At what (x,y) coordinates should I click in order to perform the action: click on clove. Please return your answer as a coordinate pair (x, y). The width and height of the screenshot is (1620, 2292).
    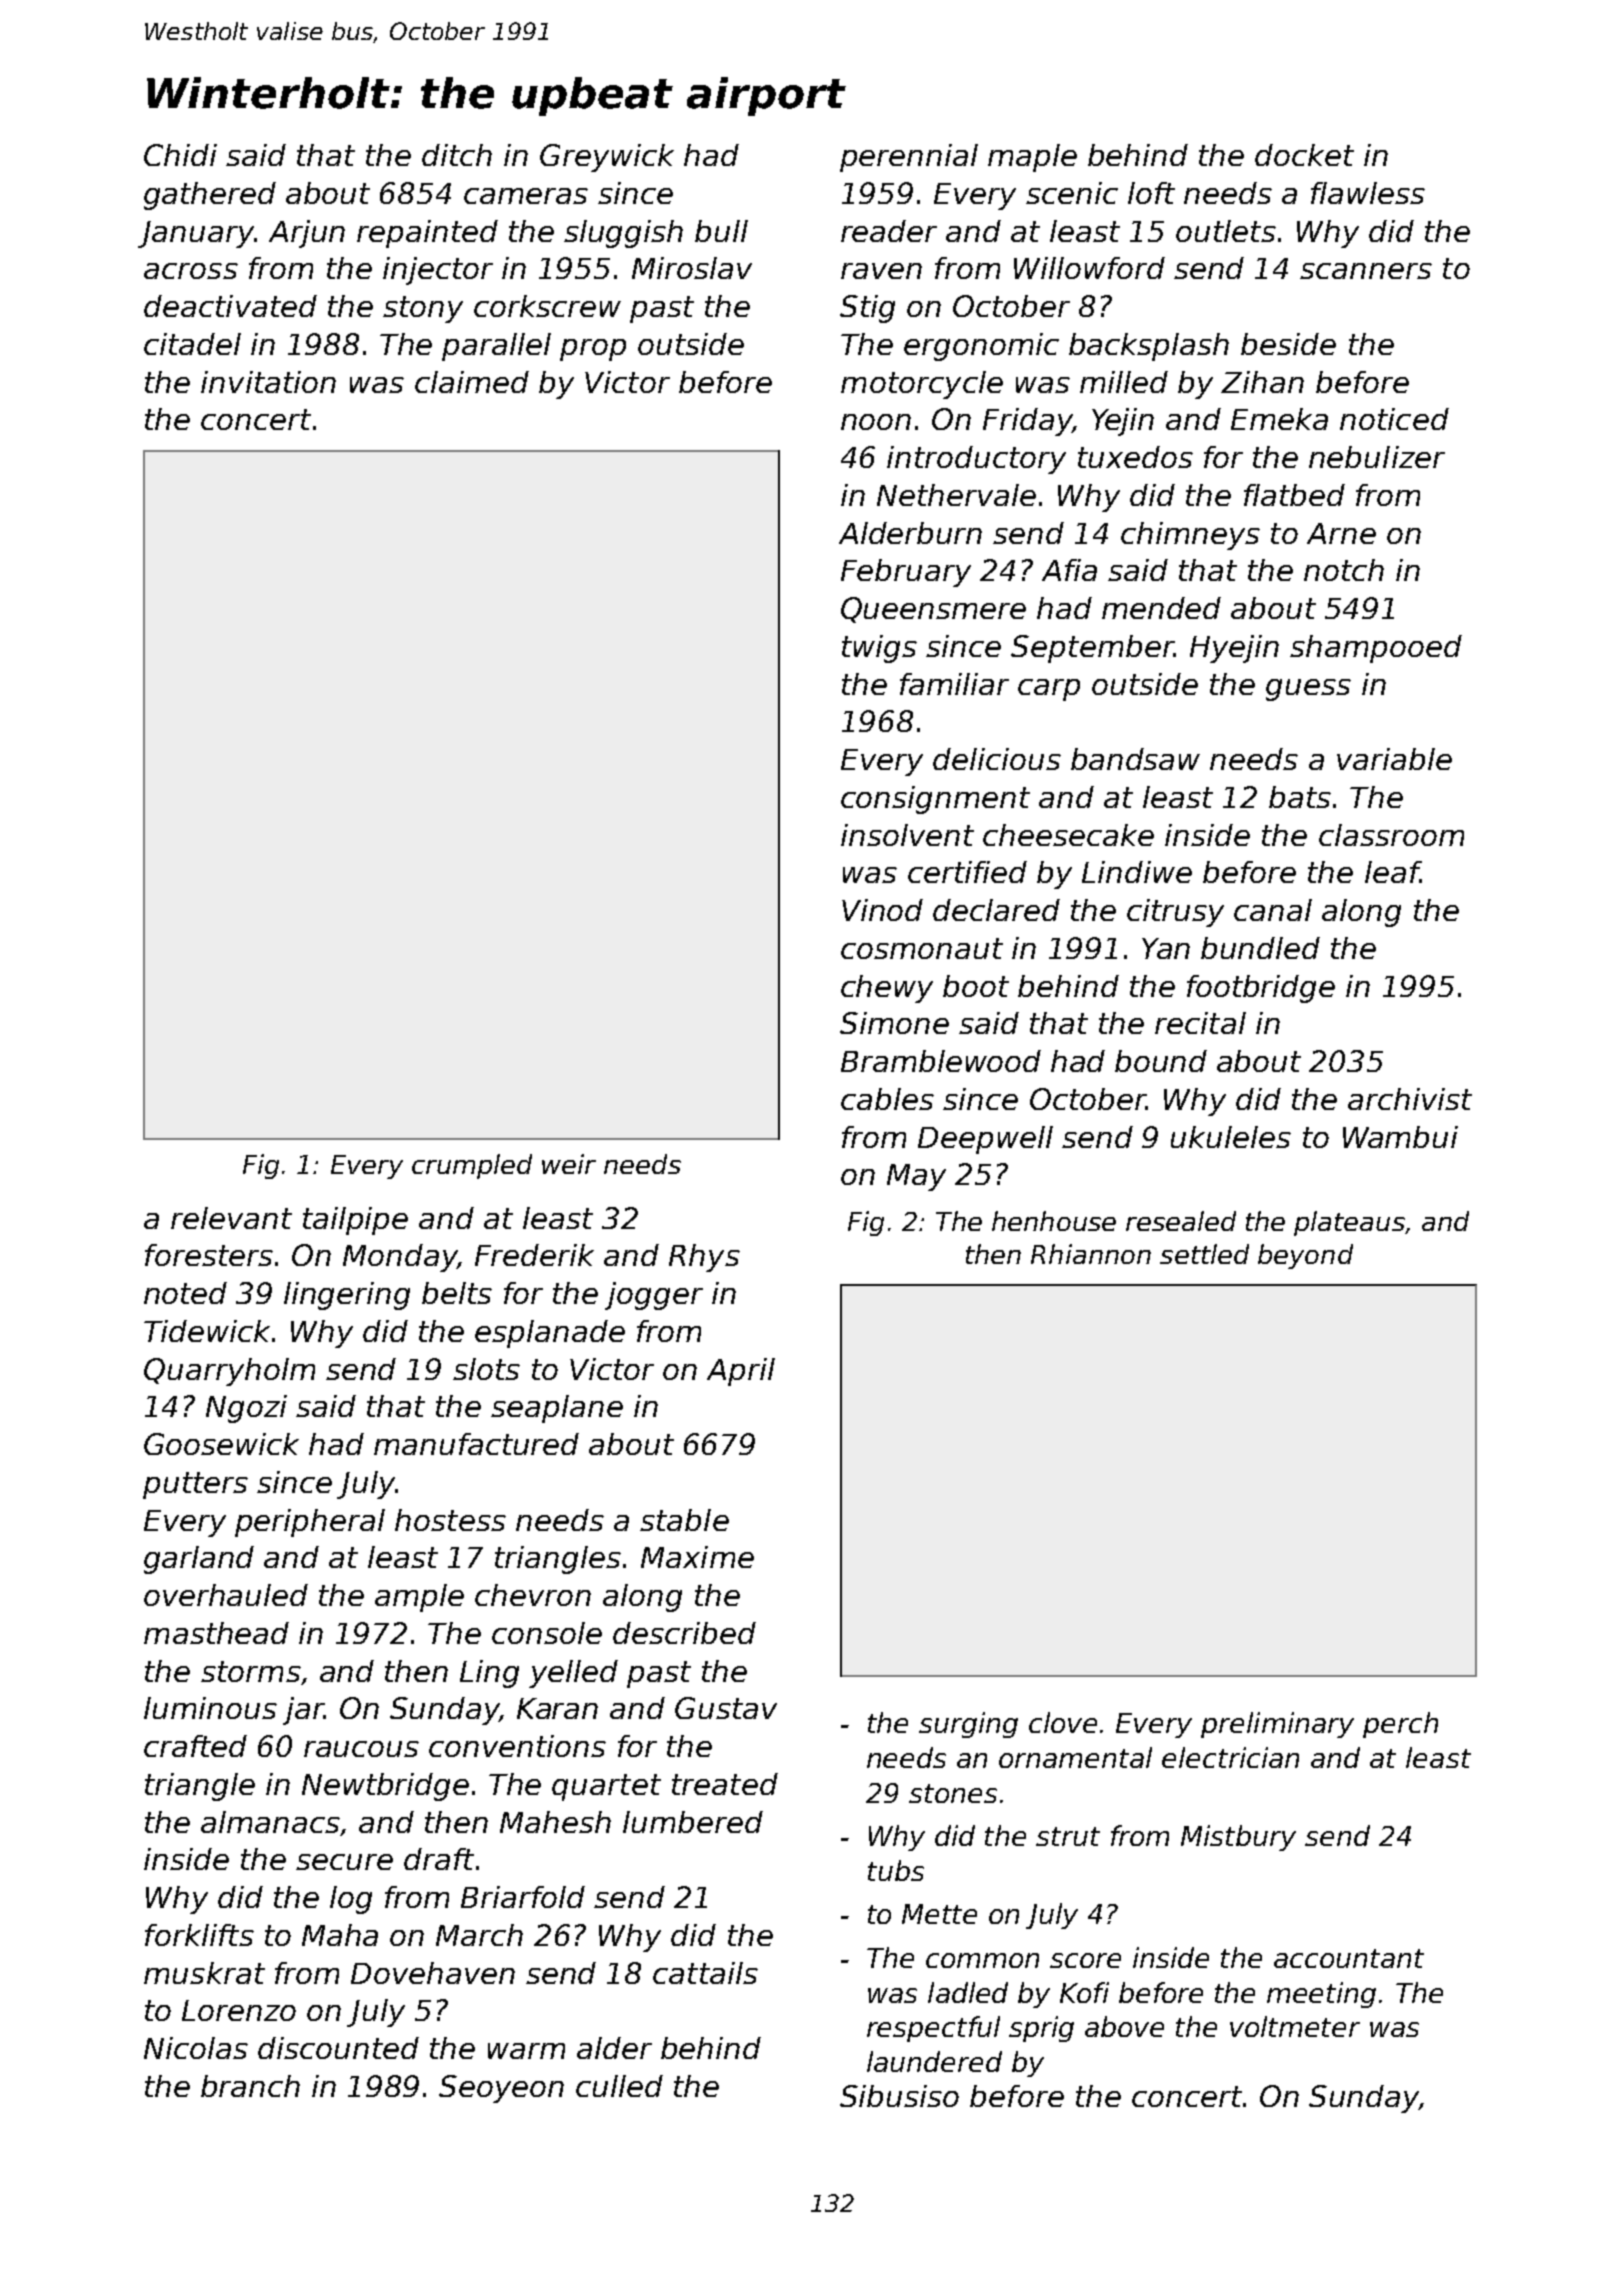
    Looking at the image, I should click on (1063, 1722).
